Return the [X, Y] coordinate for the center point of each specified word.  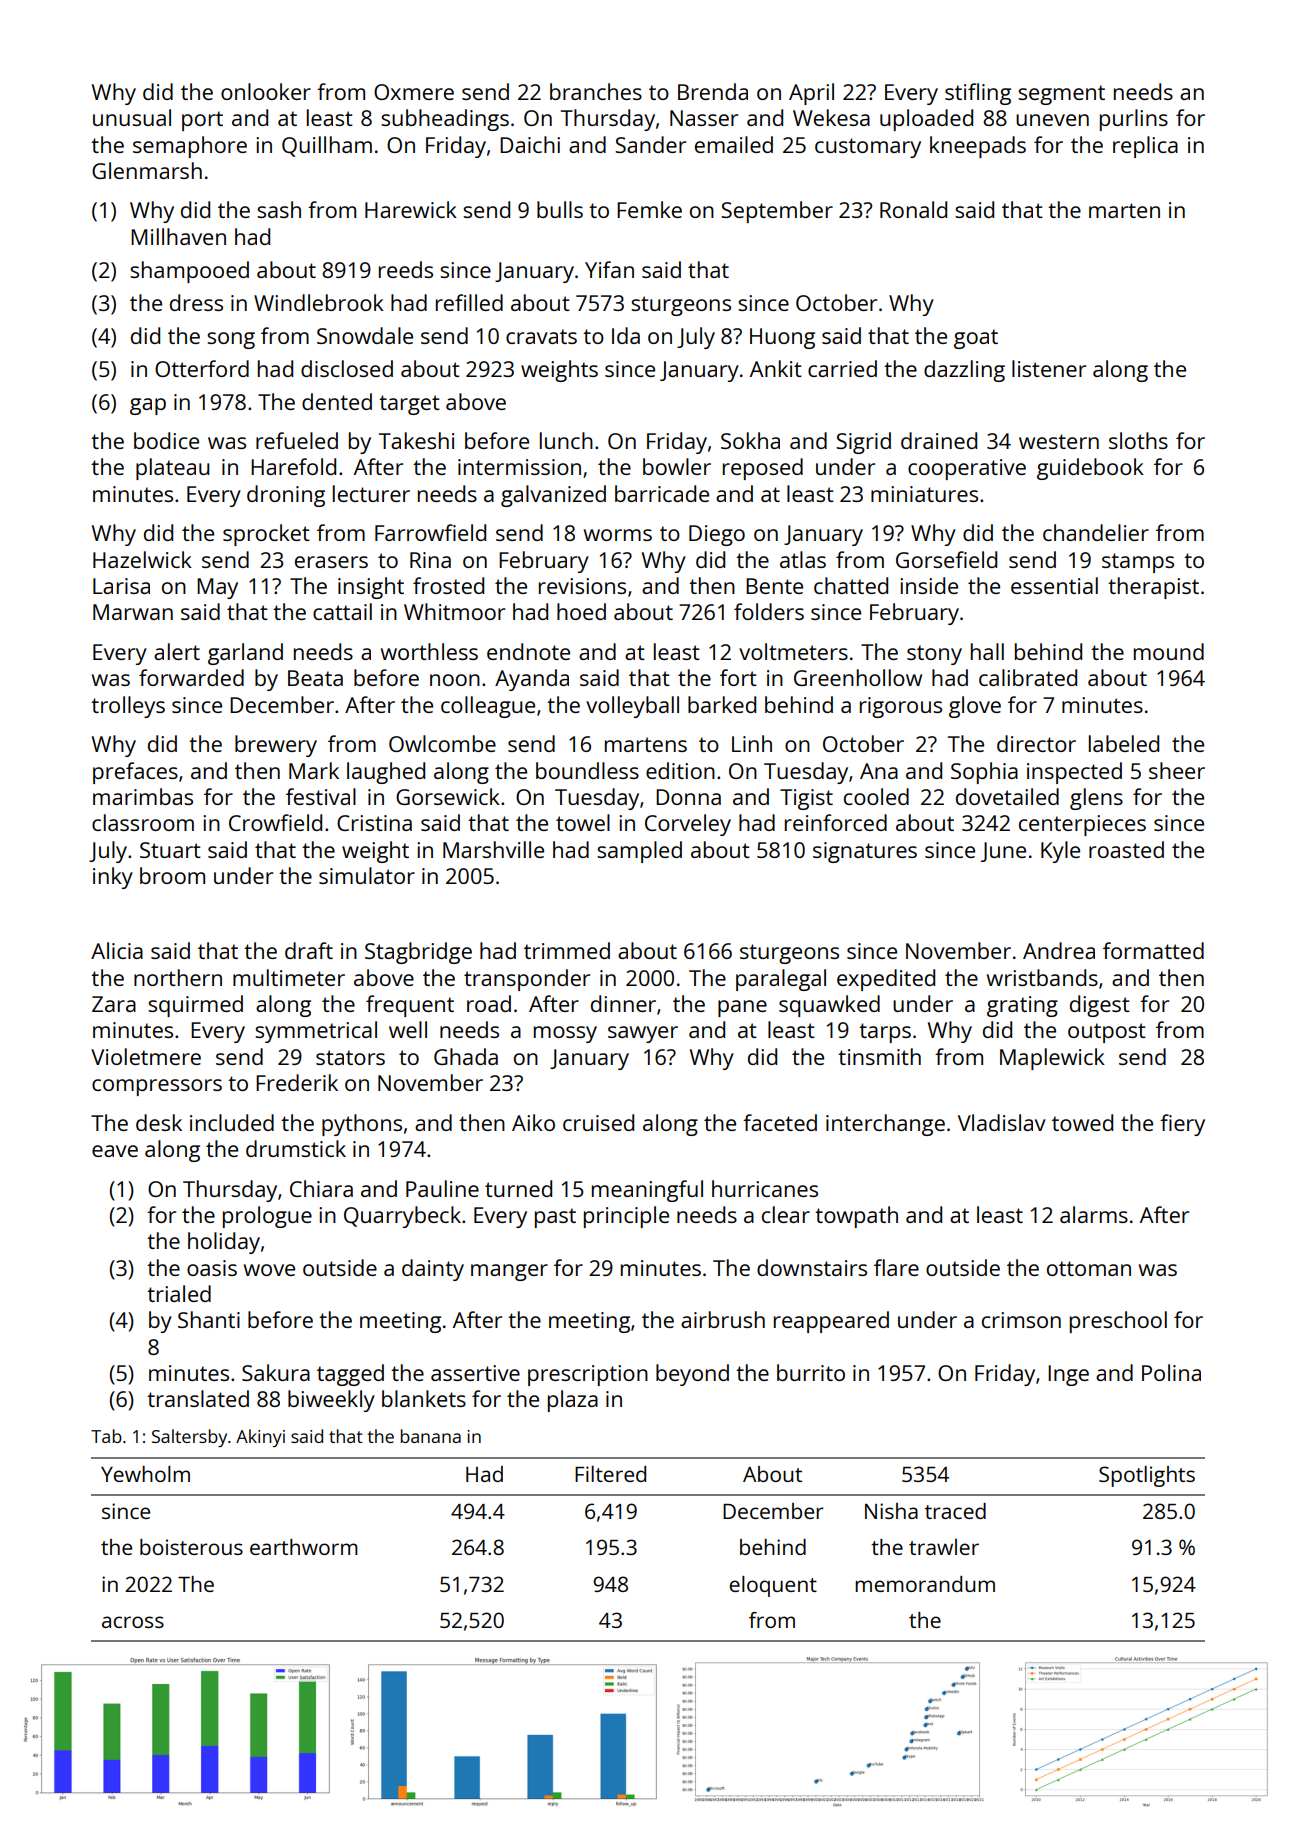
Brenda [713, 91]
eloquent [773, 1586]
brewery [276, 746]
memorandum [925, 1584]
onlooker [266, 91]
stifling [978, 94]
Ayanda [532, 680]
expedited [886, 980]
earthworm [304, 1547]
